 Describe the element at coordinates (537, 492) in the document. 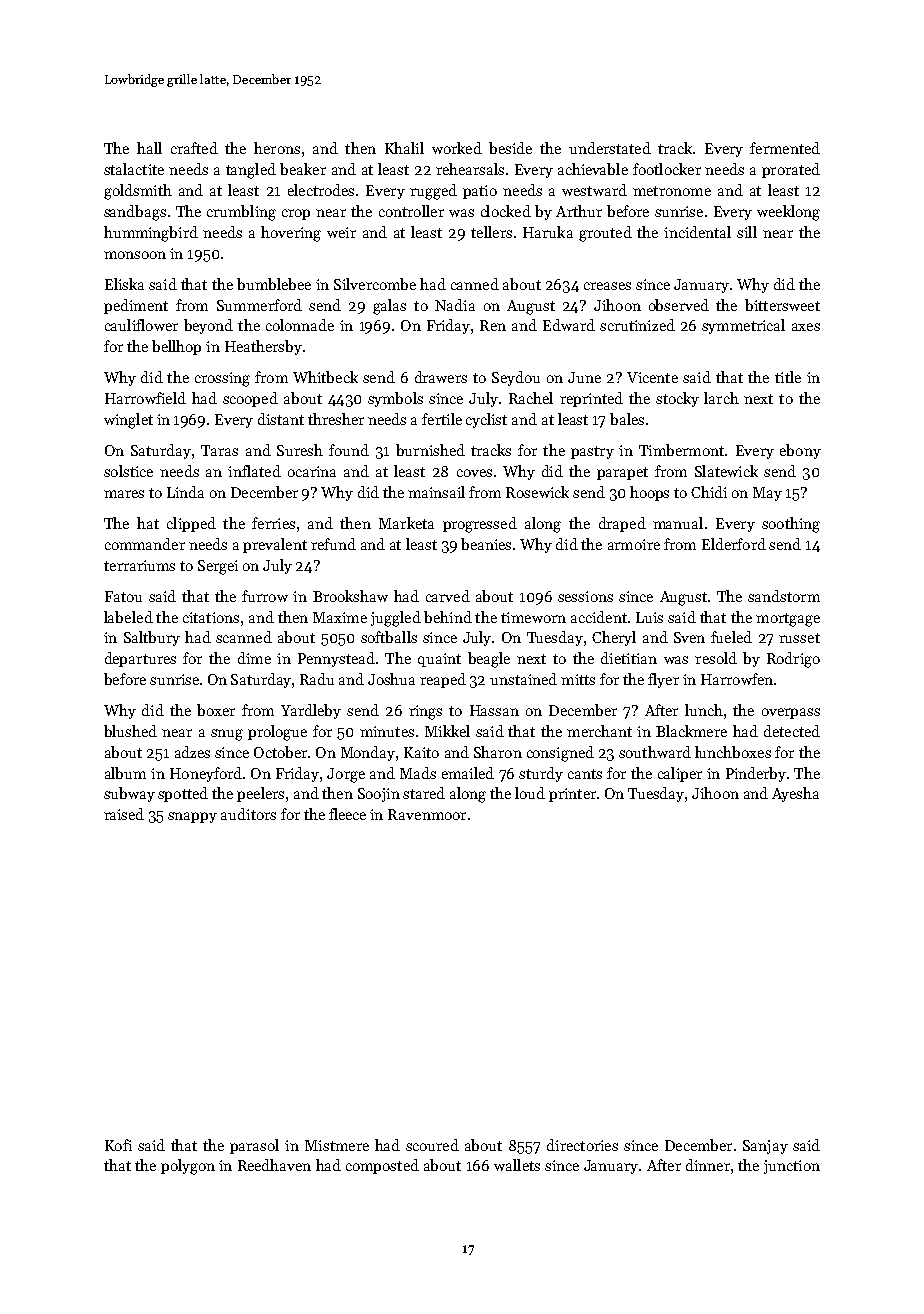

I see `Rosewick` at that location.
